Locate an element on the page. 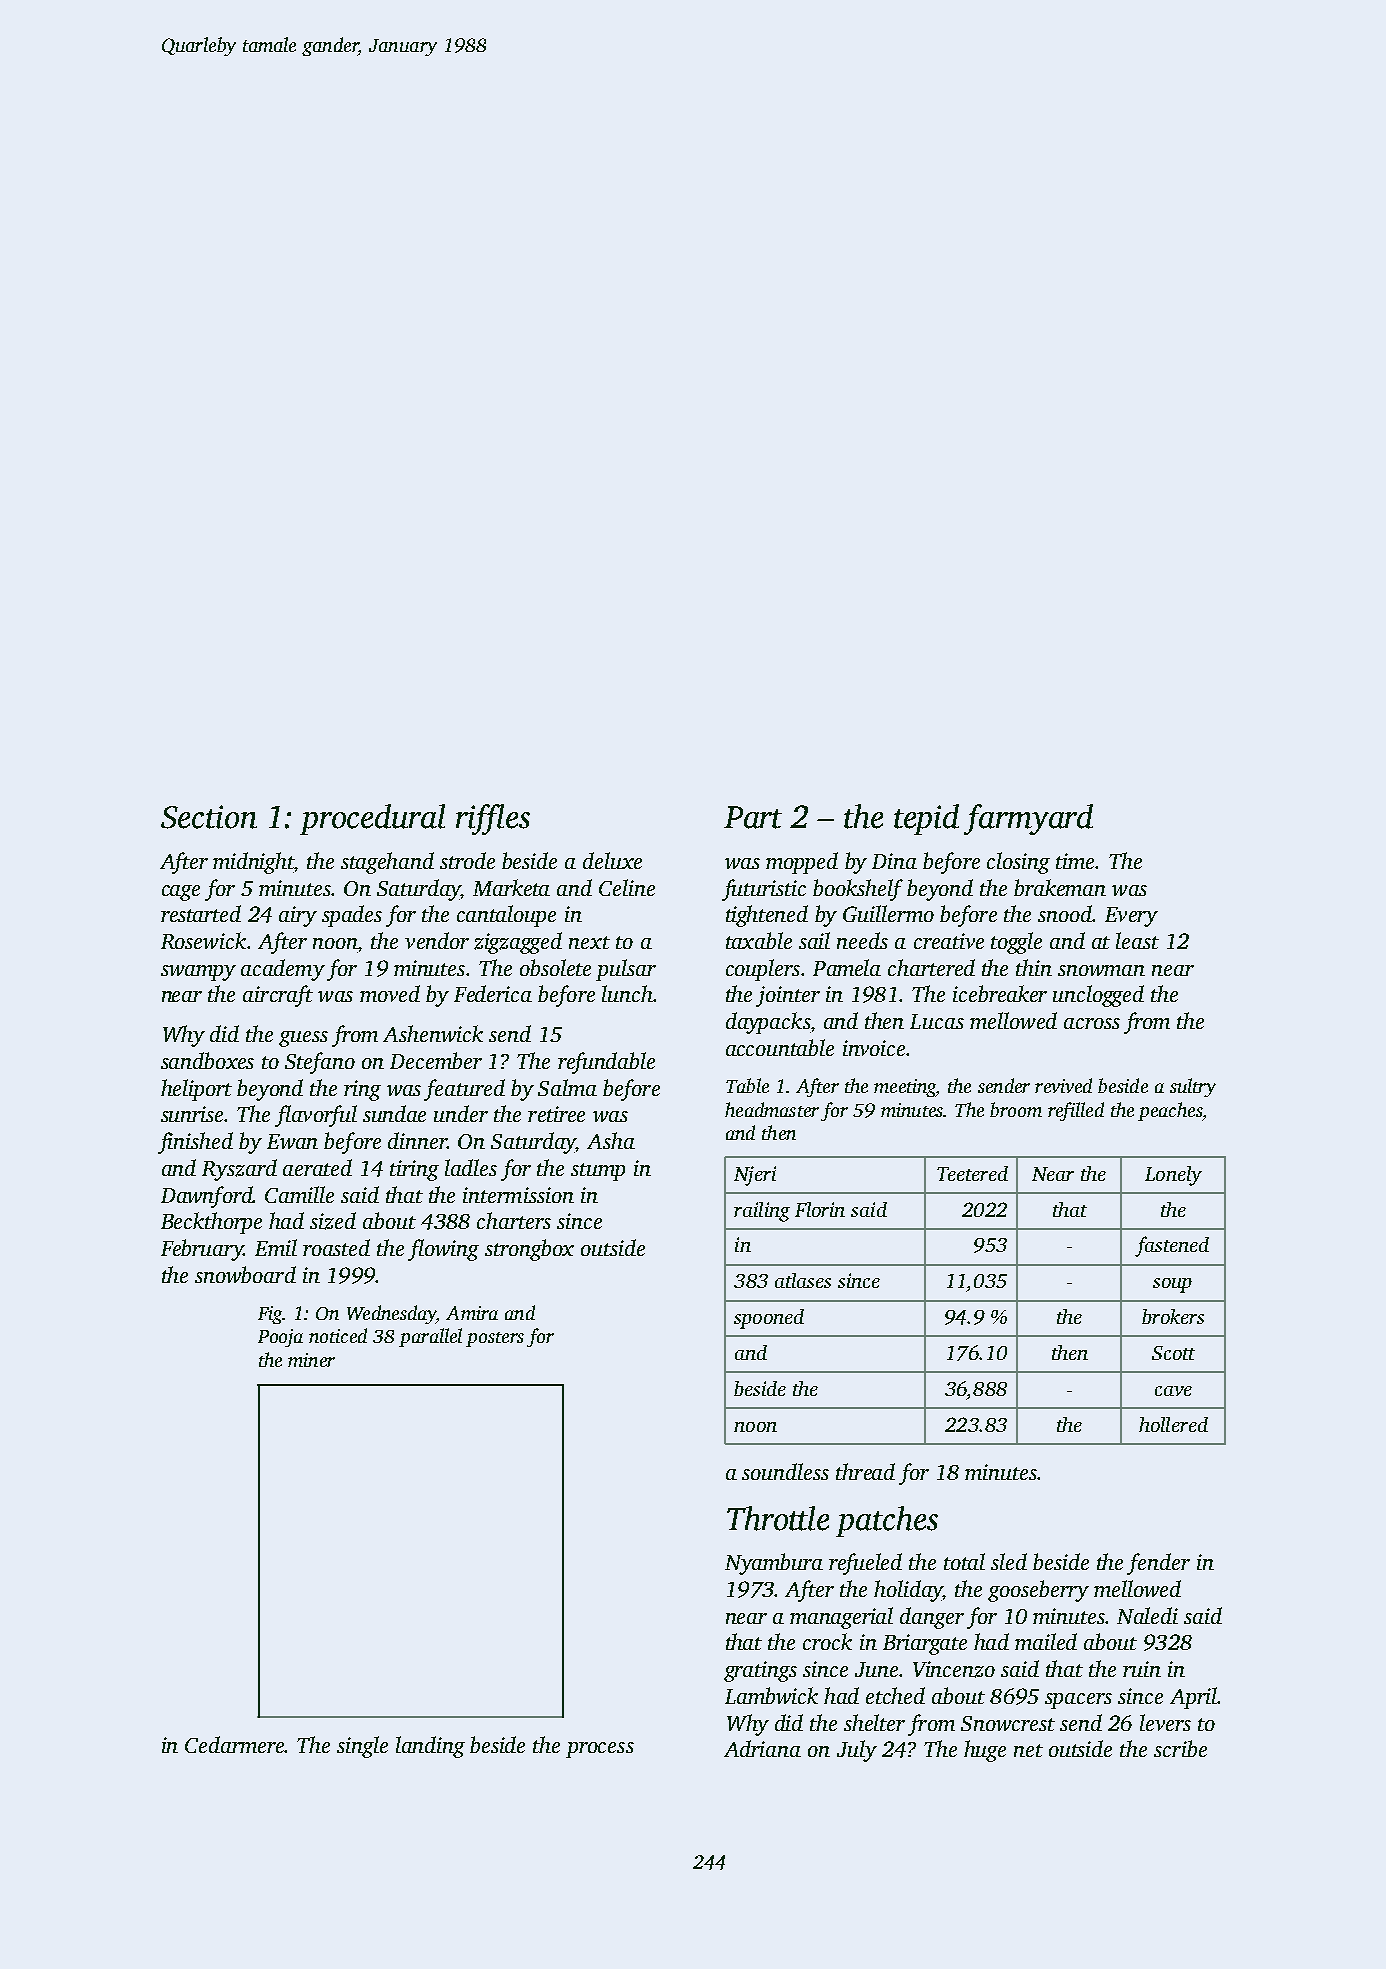 This document has height=1969, width=1386. stump is located at coordinates (598, 1172).
